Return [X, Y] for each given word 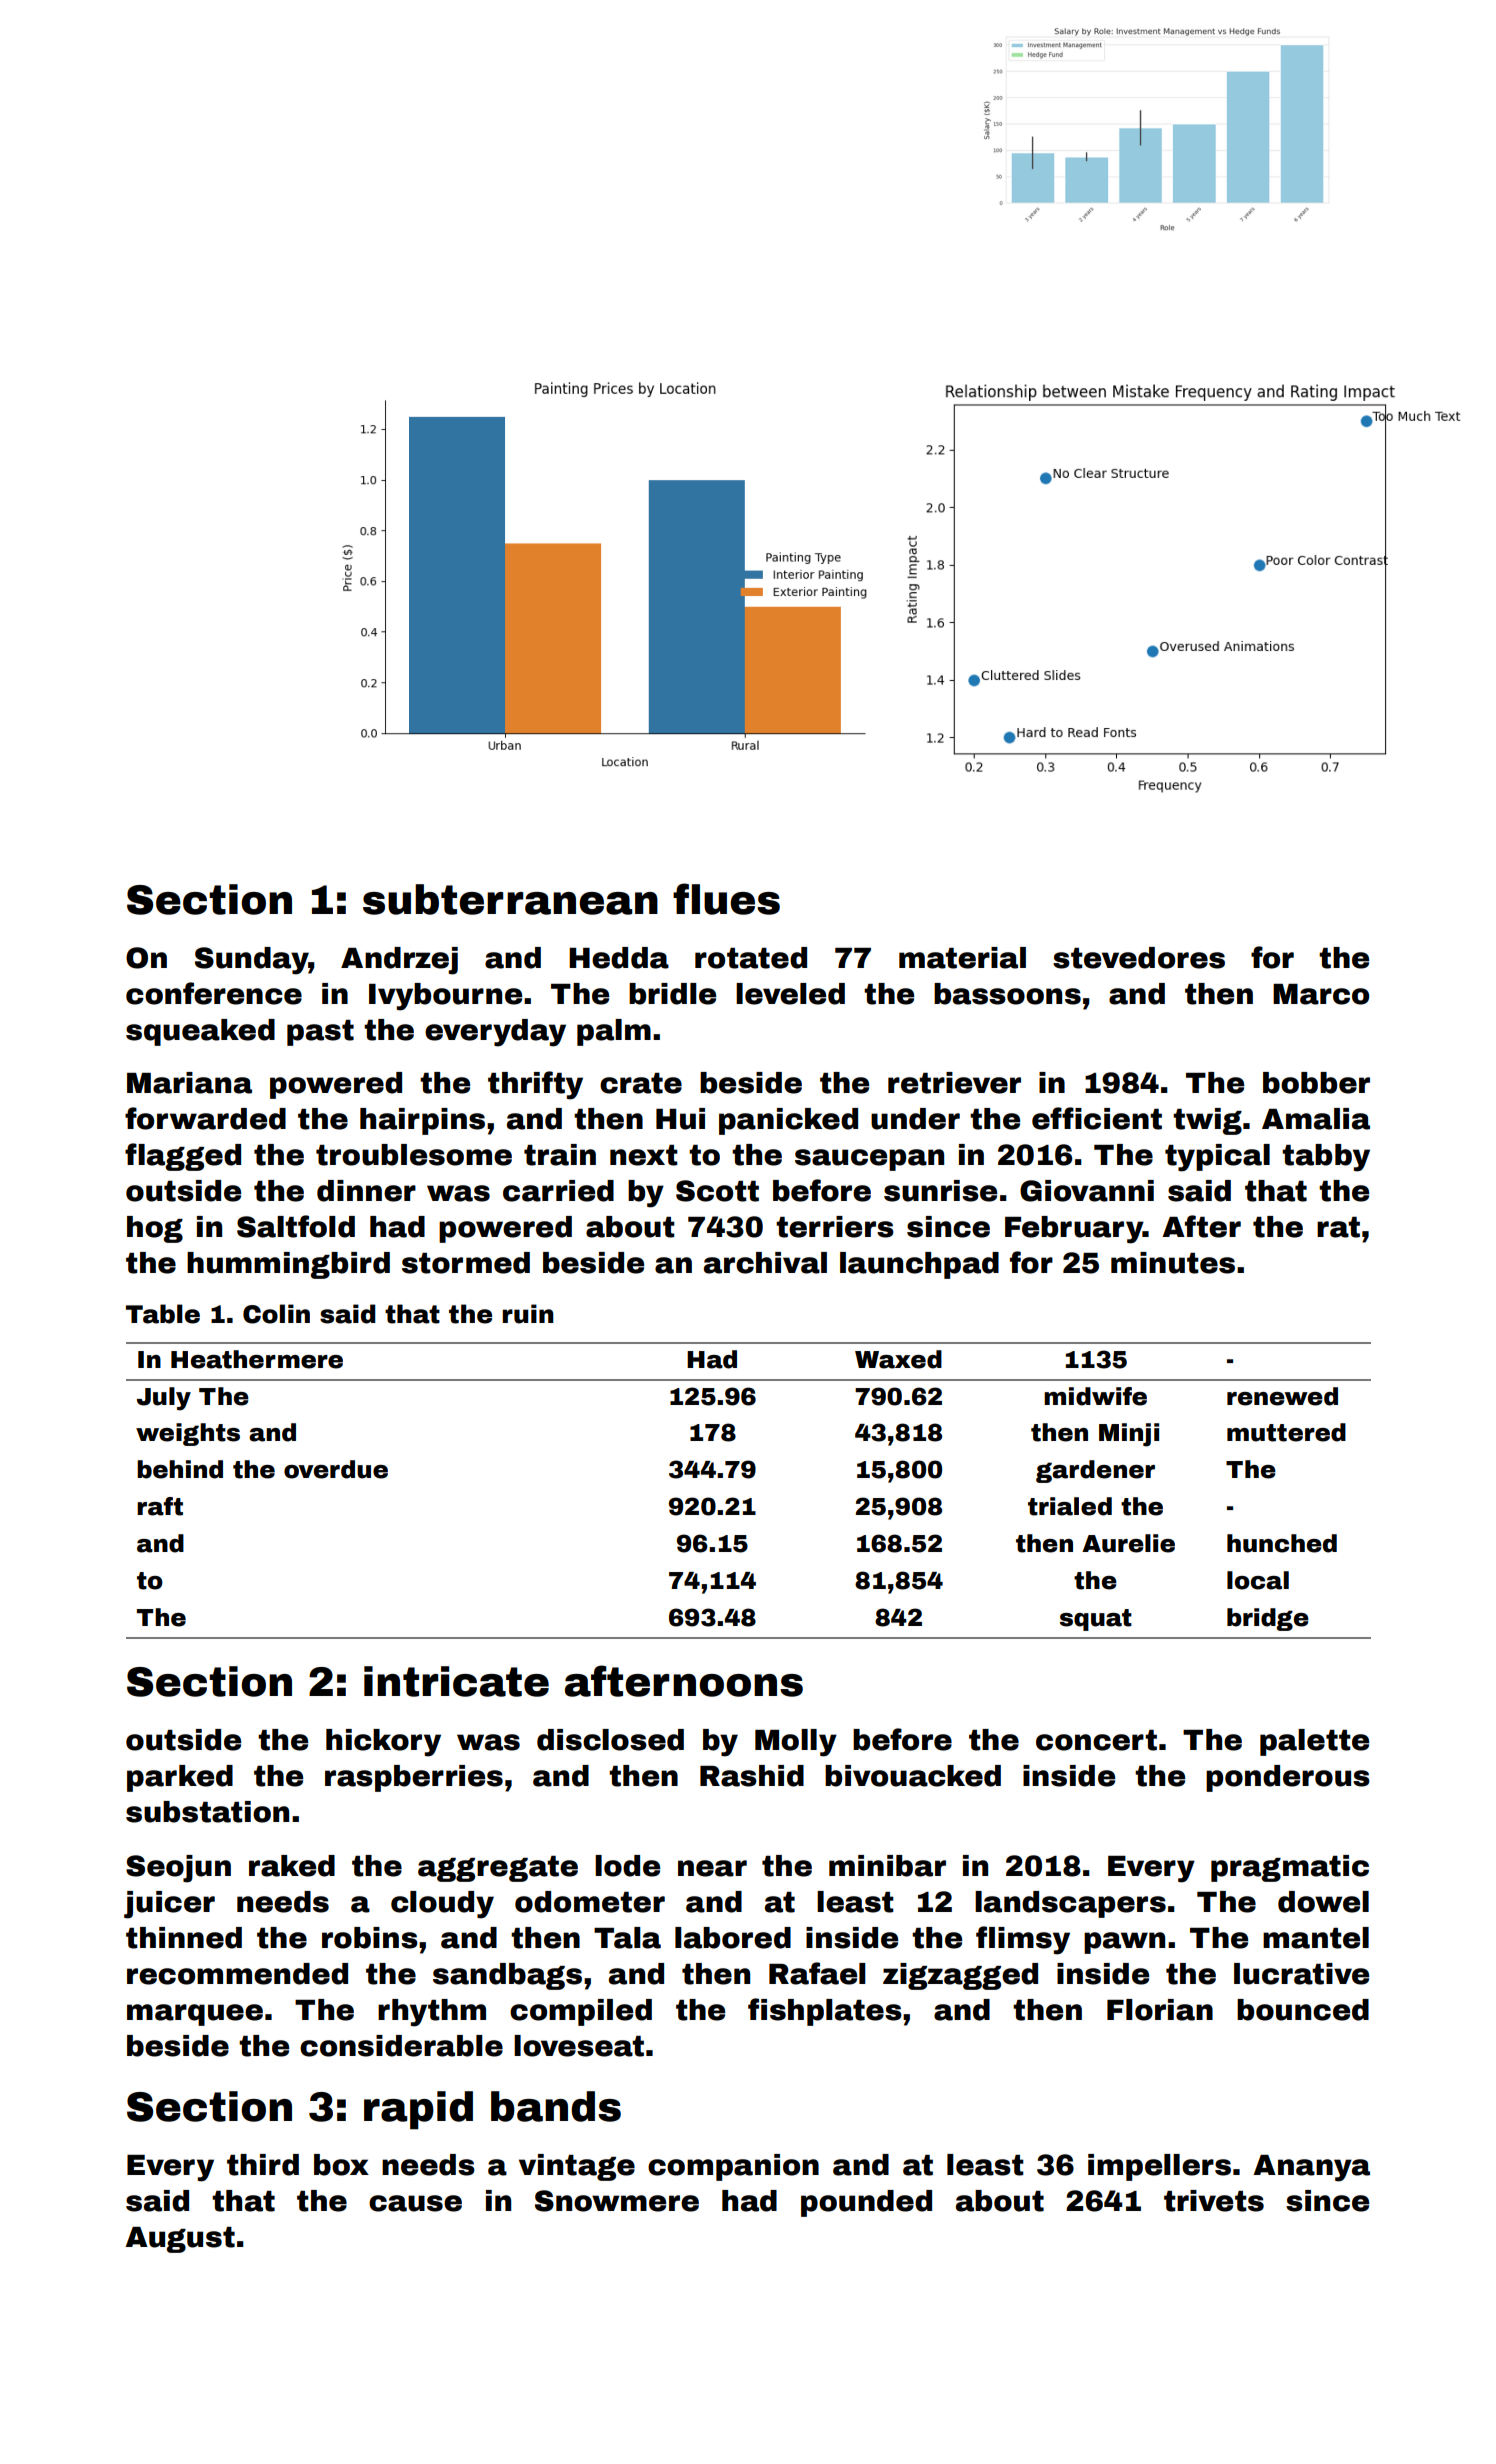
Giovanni [1087, 1191]
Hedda [619, 958]
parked [180, 1778]
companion [733, 2167]
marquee [195, 2015]
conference [214, 993]
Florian [1160, 2010]
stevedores [1139, 958]
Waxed [898, 1359]
